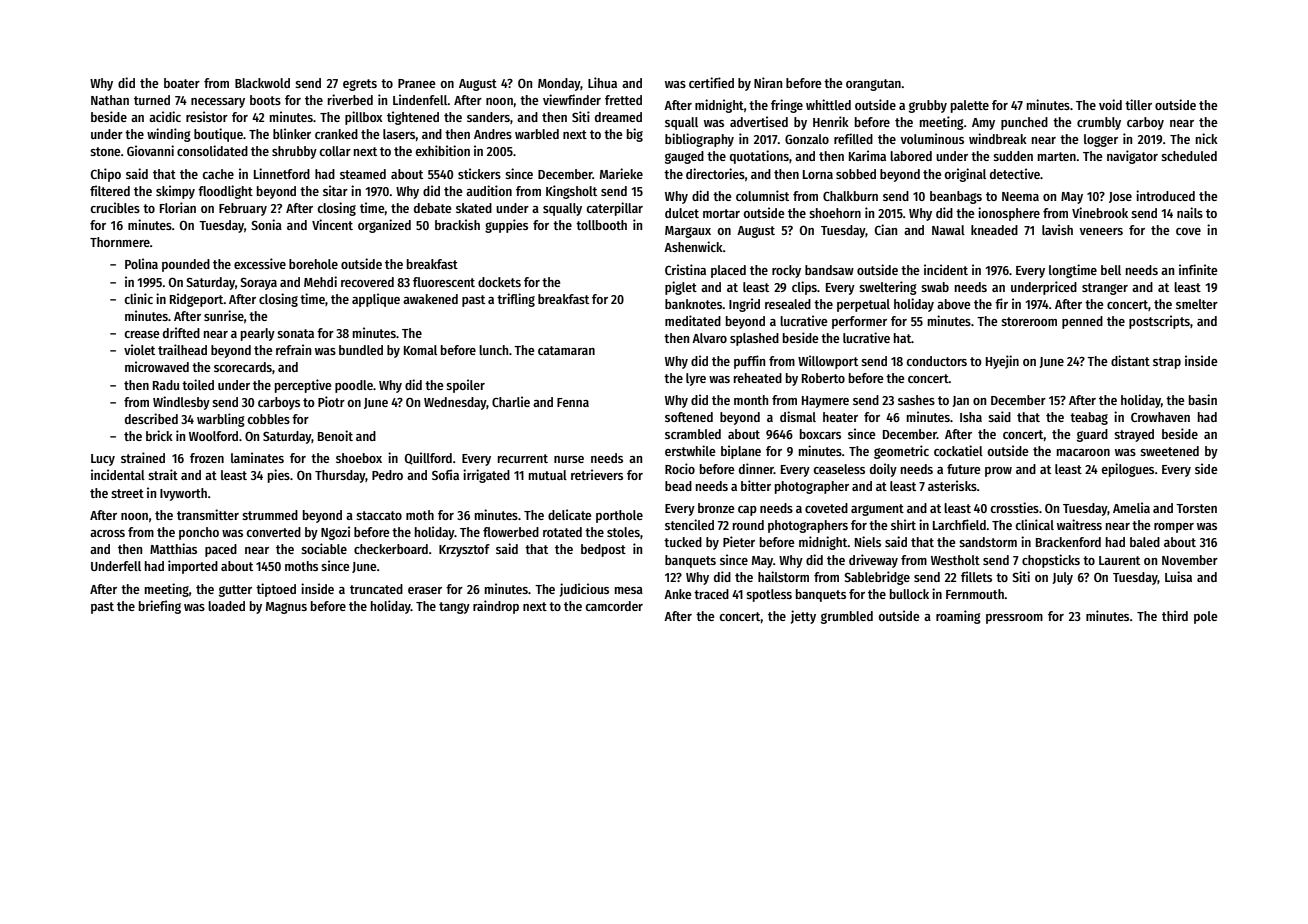 This document has width=1308, height=924. What do you see at coordinates (286, 608) in the document?
I see `Magnus` at bounding box center [286, 608].
